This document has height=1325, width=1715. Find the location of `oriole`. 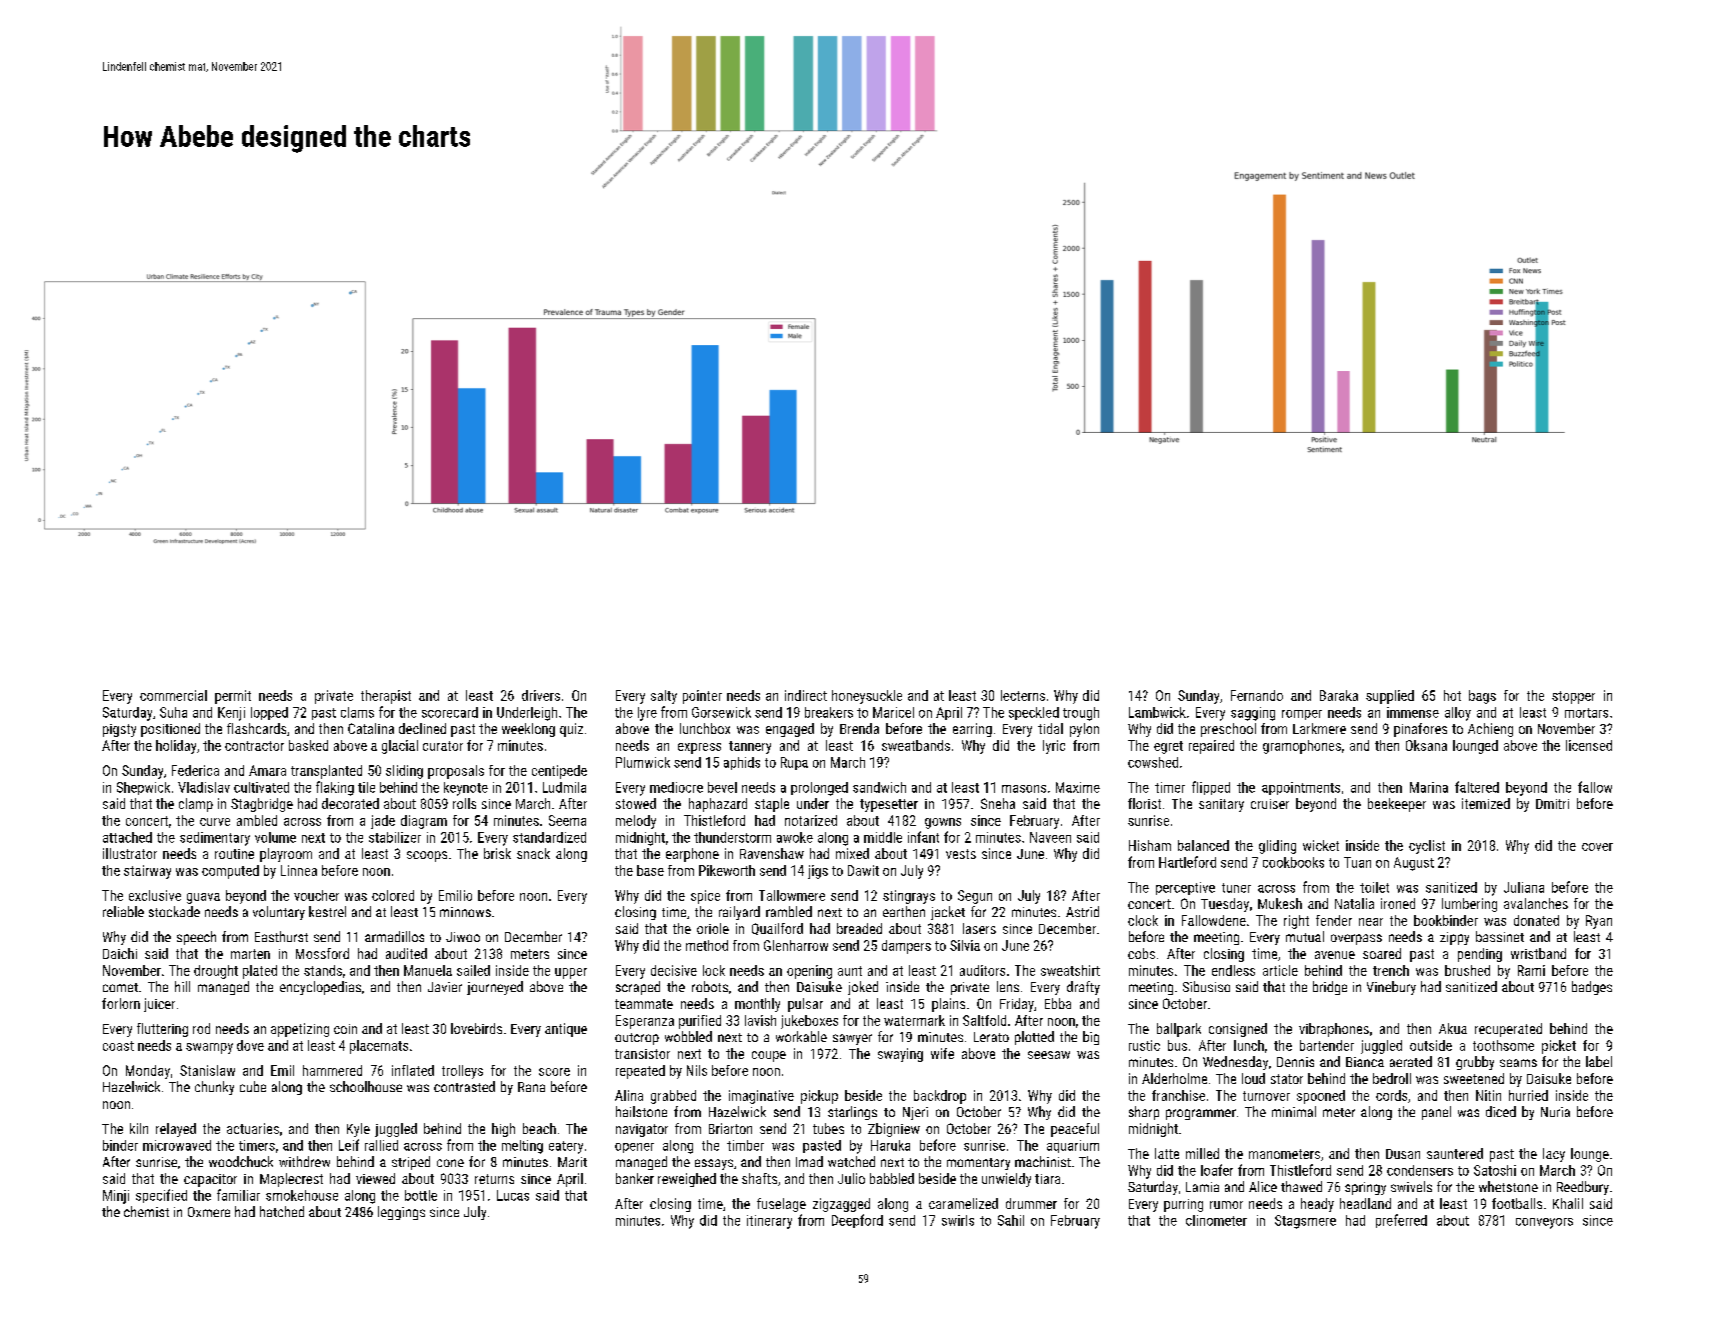

oriole is located at coordinates (713, 928).
